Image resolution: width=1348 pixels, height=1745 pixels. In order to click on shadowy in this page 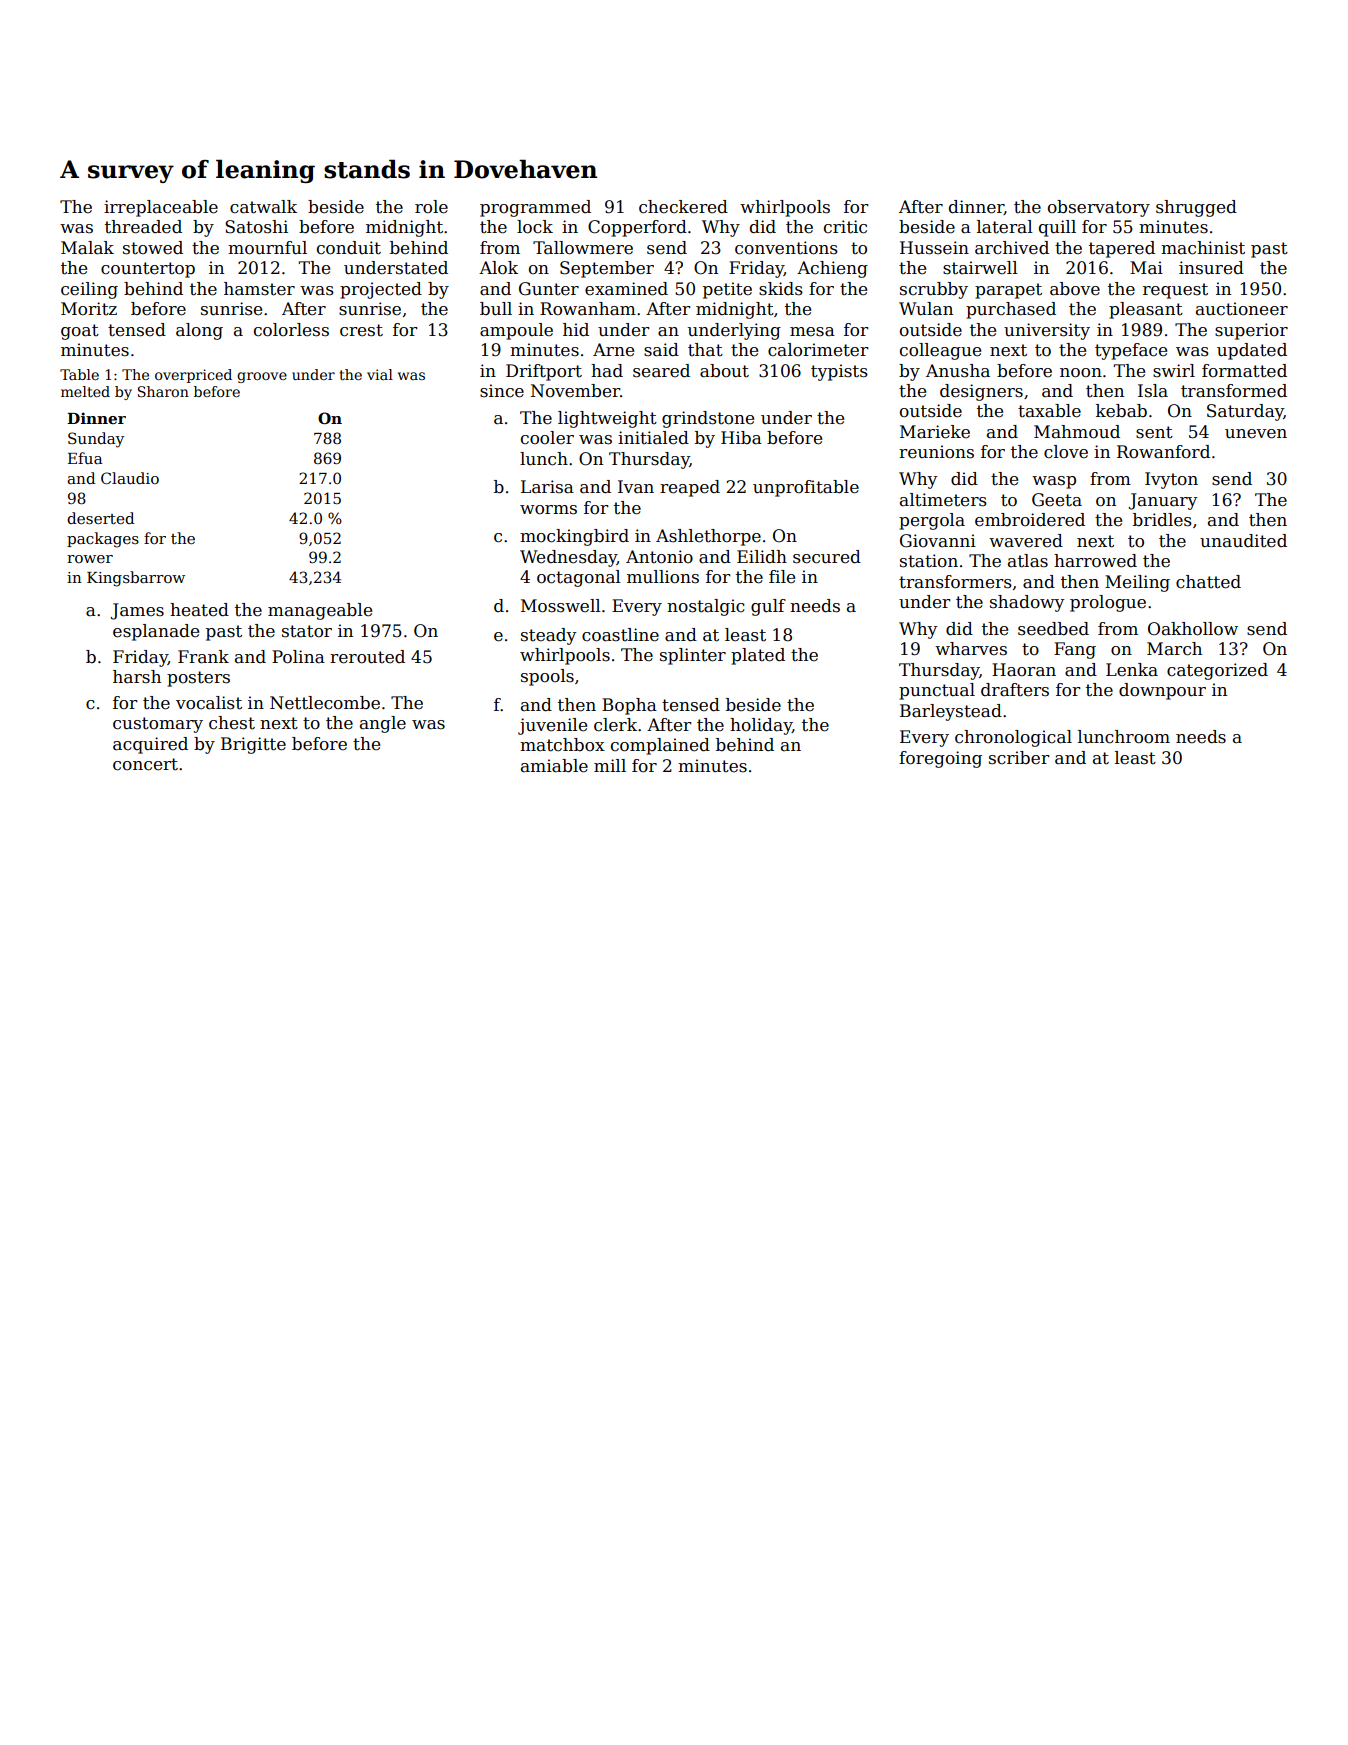, I will do `click(1027, 603)`.
